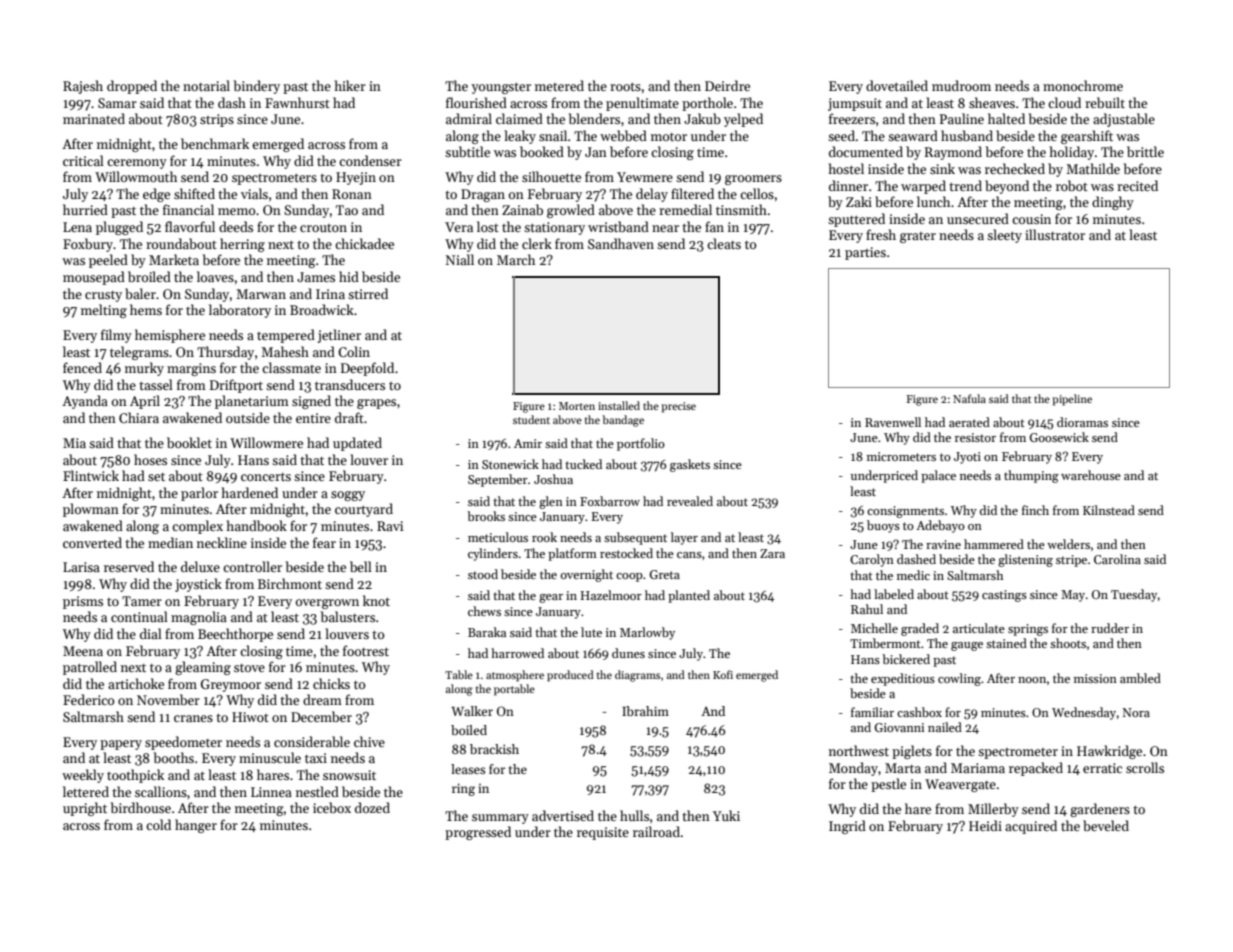  Describe the element at coordinates (83, 776) in the screenshot. I see `weekly` at that location.
